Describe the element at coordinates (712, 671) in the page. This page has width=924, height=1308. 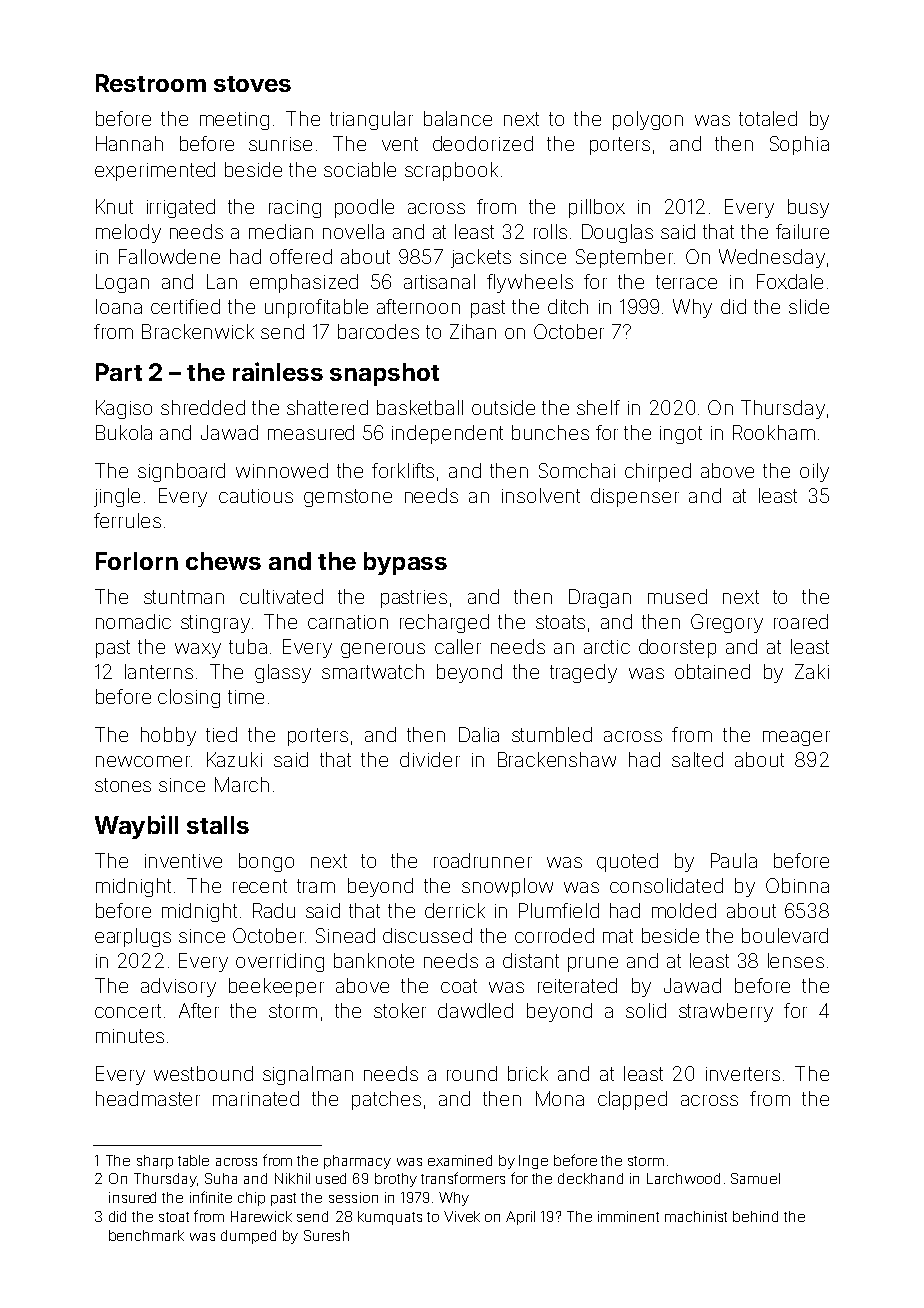
I see `obtained` at that location.
